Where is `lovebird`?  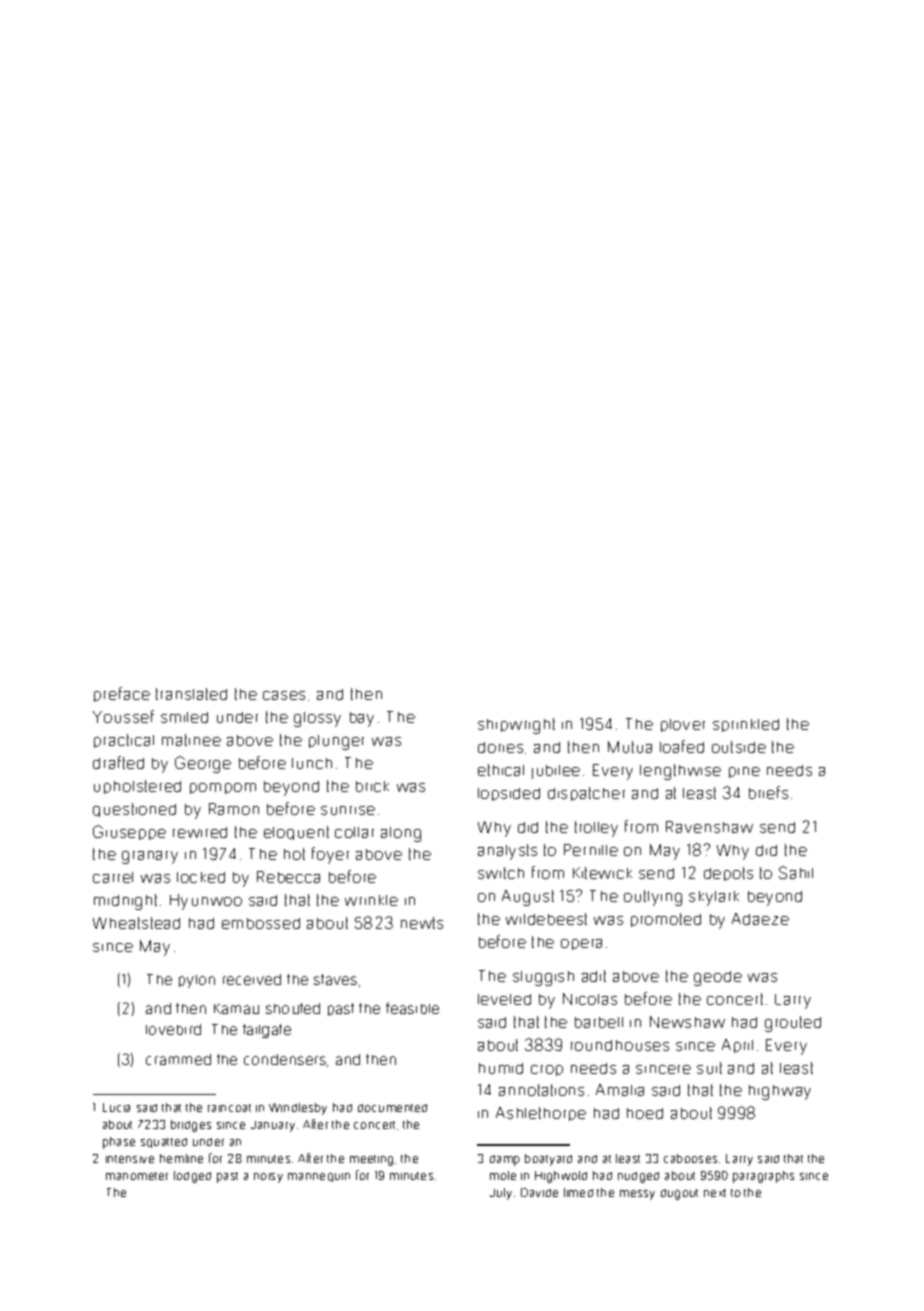
lovebird is located at coordinates (173, 1029).
